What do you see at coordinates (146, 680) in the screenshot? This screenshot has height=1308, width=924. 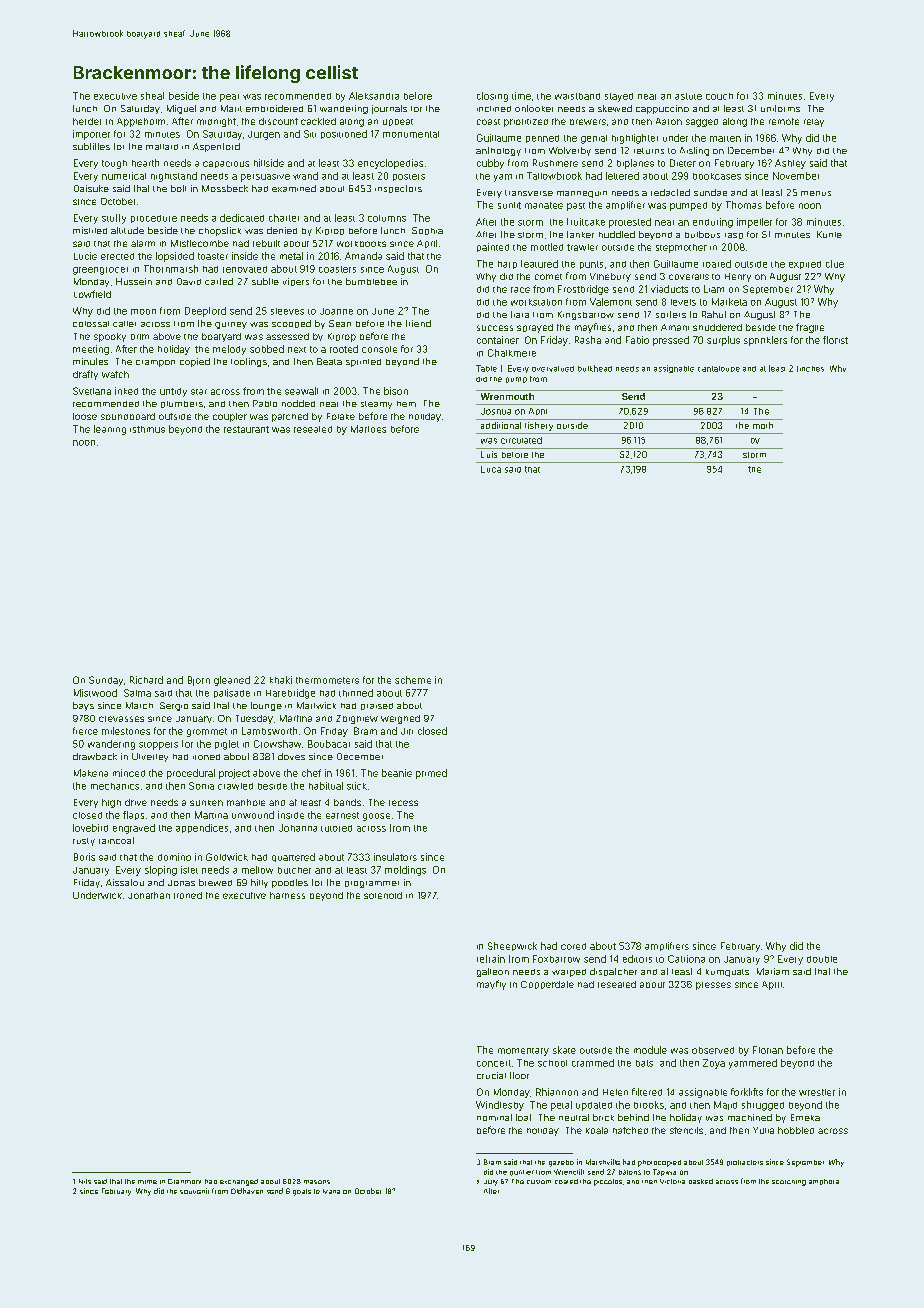 I see `Richard` at bounding box center [146, 680].
